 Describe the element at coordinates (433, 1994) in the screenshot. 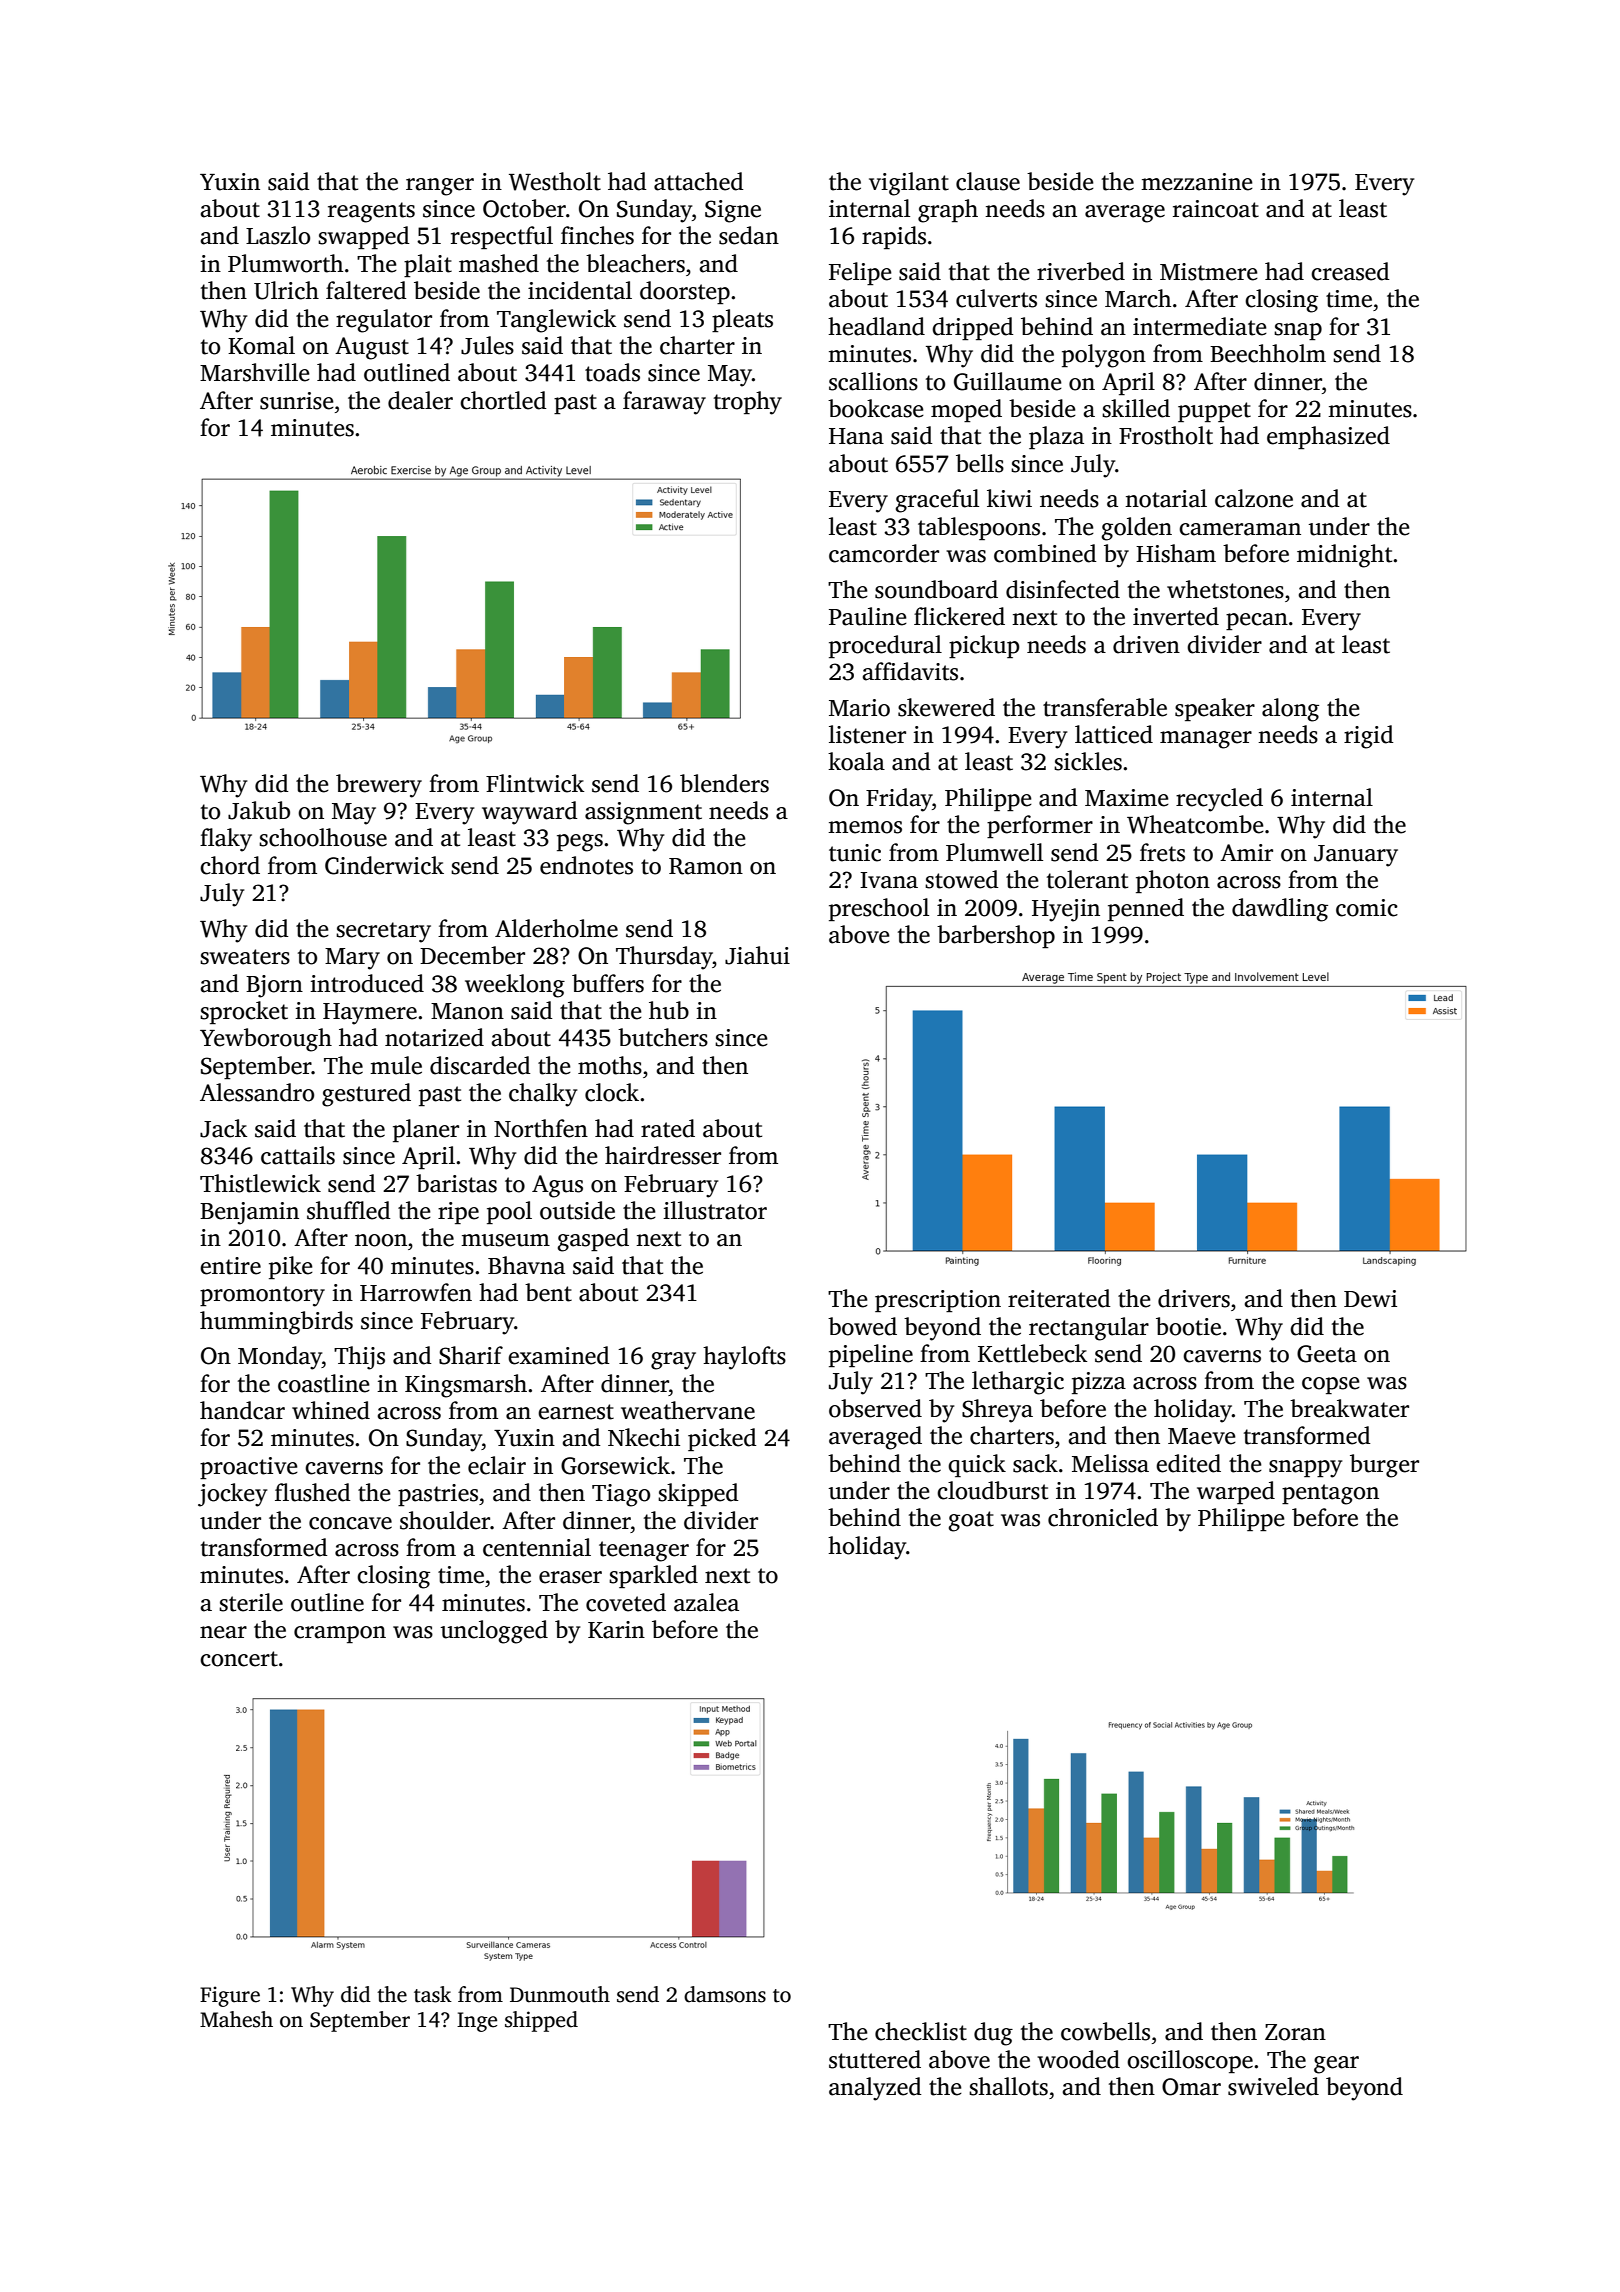

I see `task` at that location.
